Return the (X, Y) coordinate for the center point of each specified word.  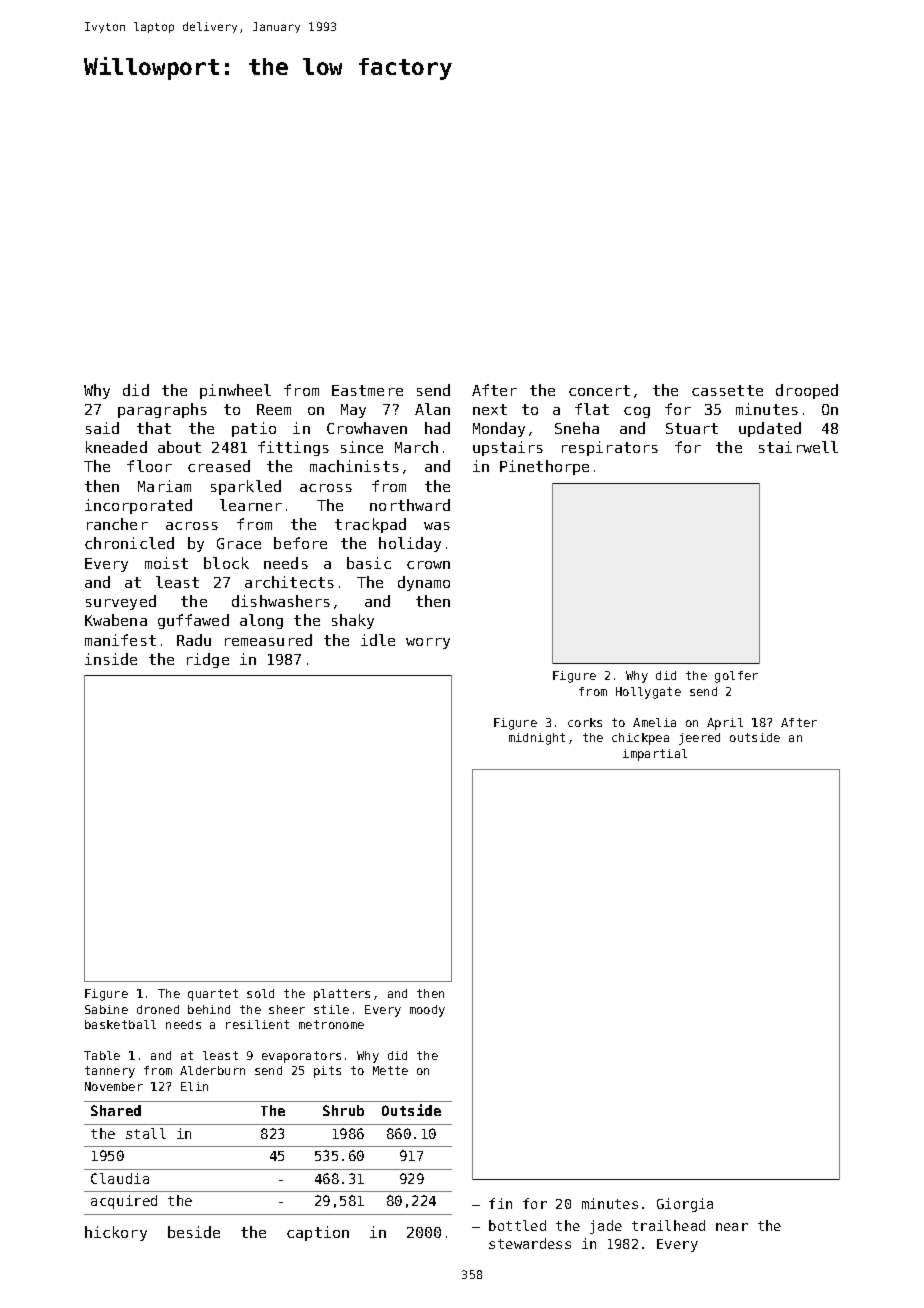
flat (592, 409)
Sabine (106, 1009)
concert (599, 390)
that (154, 428)
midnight (537, 739)
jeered (699, 739)
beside (194, 1232)
